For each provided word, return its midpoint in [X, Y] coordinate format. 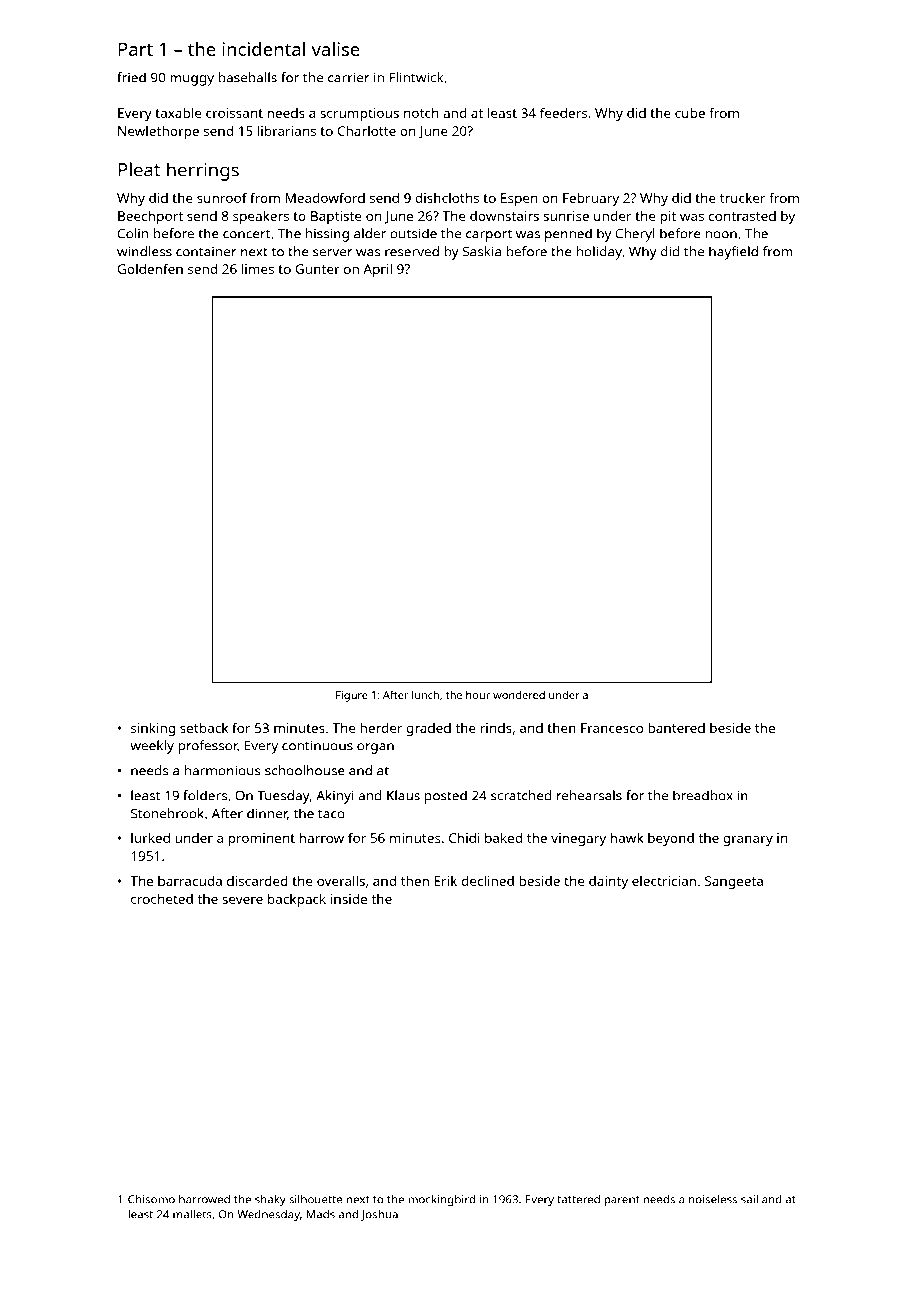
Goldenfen [150, 268]
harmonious [222, 770]
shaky [270, 1200]
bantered [676, 728]
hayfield [733, 253]
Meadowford [325, 197]
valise [335, 49]
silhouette [315, 1199]
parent [622, 1201]
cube [690, 113]
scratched [521, 795]
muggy [192, 80]
